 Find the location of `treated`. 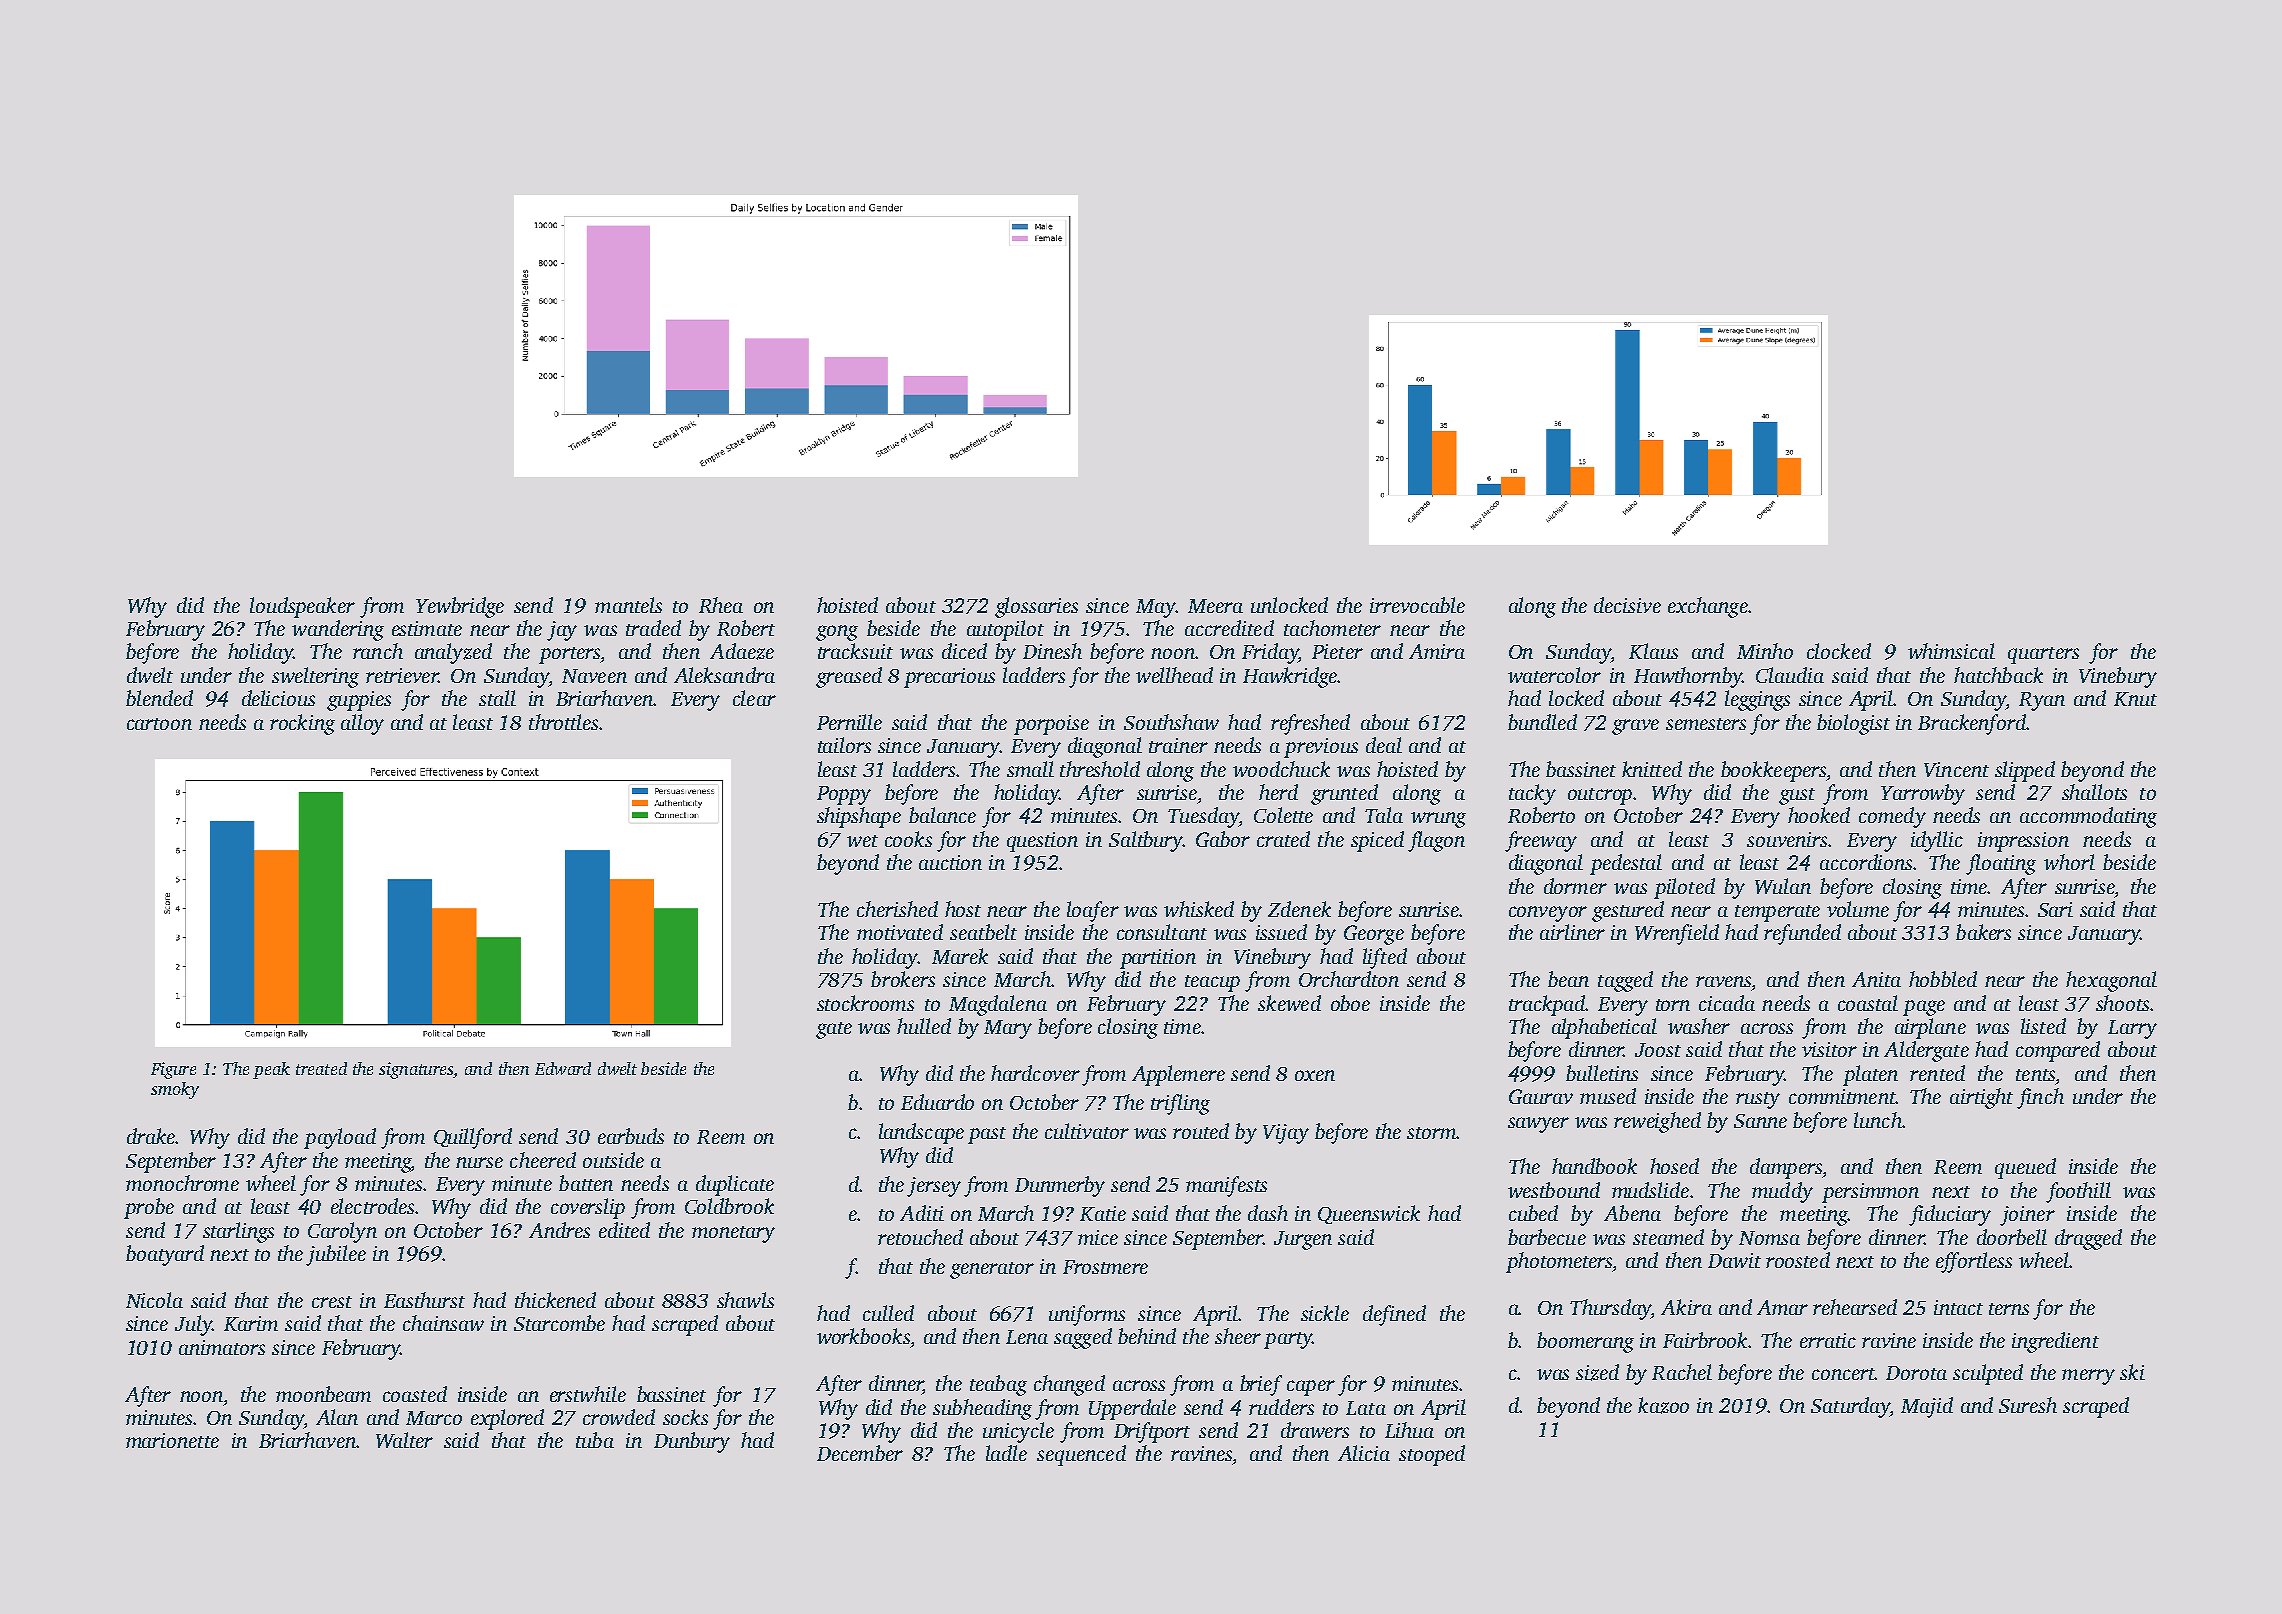

treated is located at coordinates (321, 1068).
